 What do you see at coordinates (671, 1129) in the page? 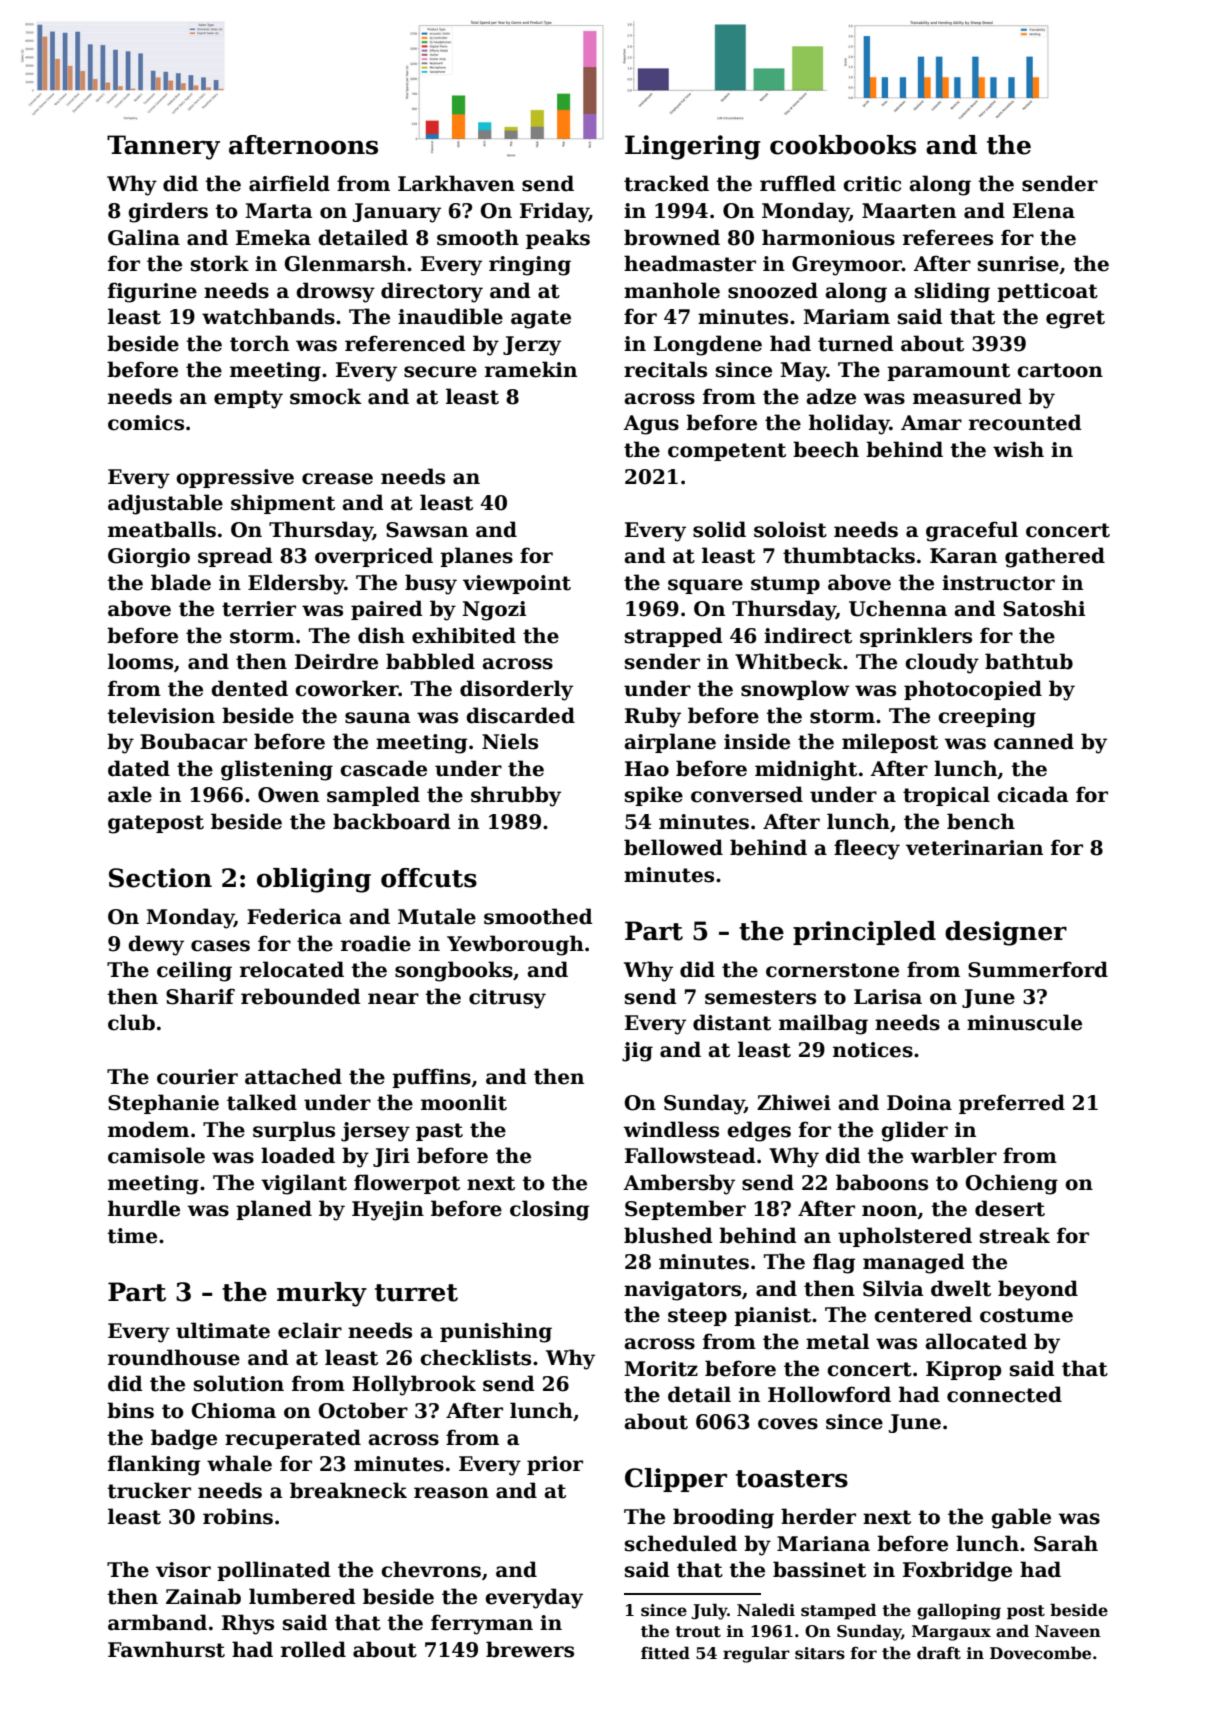
I see `windless` at bounding box center [671, 1129].
